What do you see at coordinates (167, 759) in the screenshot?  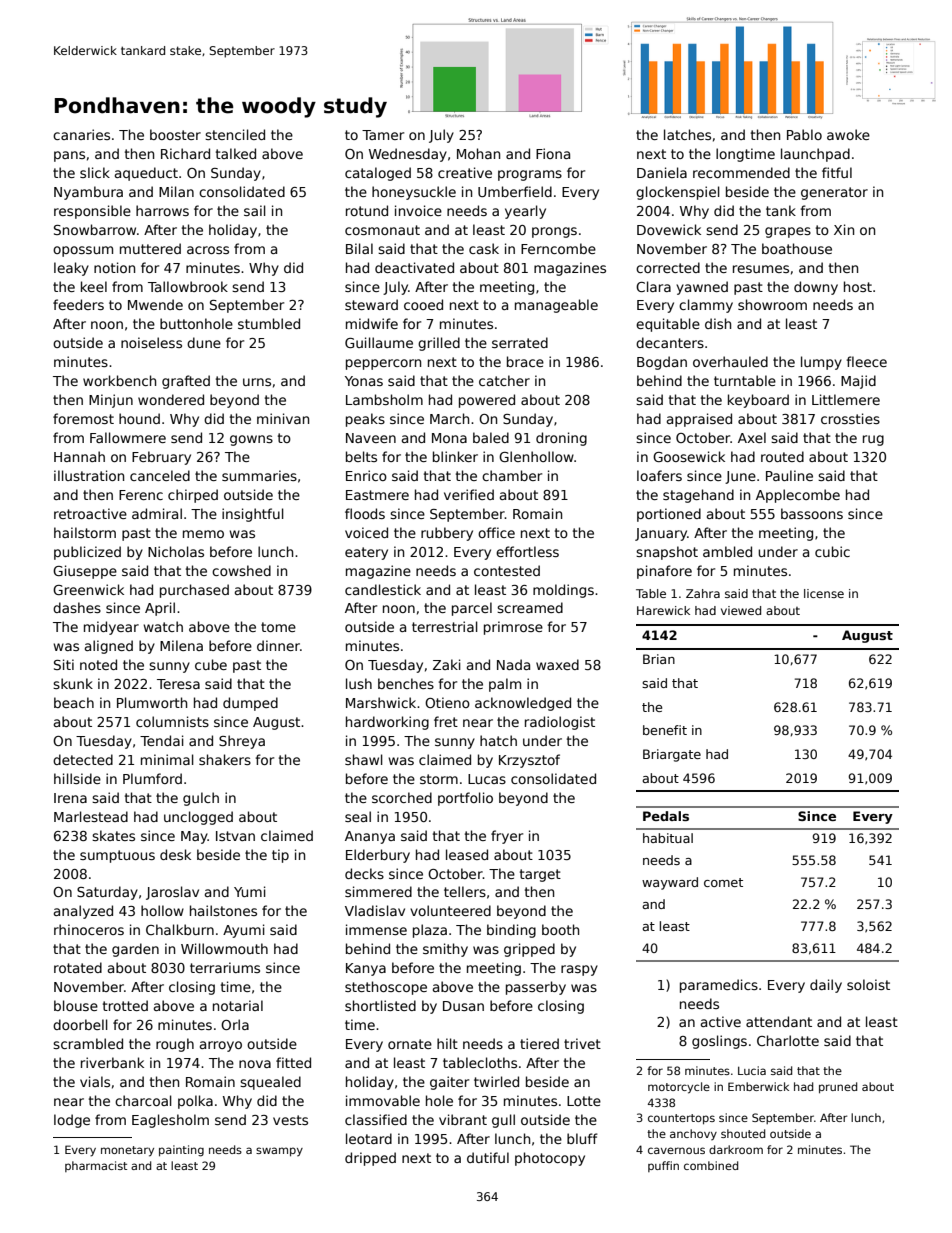 I see `minimal` at bounding box center [167, 759].
